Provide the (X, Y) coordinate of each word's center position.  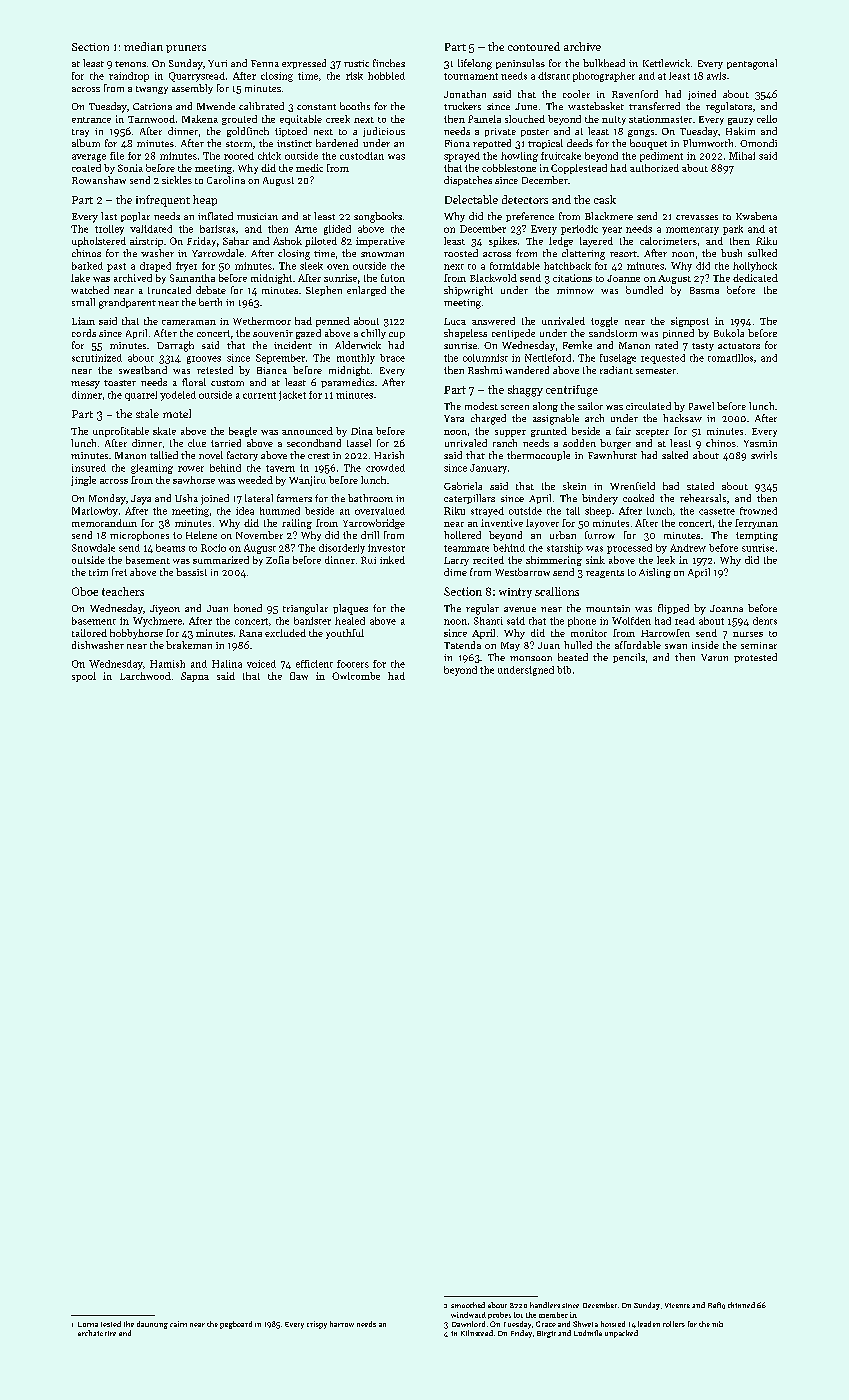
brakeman (189, 645)
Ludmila (588, 1333)
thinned (741, 1305)
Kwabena (756, 216)
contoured (534, 46)
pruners (186, 49)
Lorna (88, 1324)
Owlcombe (356, 676)
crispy (317, 1325)
